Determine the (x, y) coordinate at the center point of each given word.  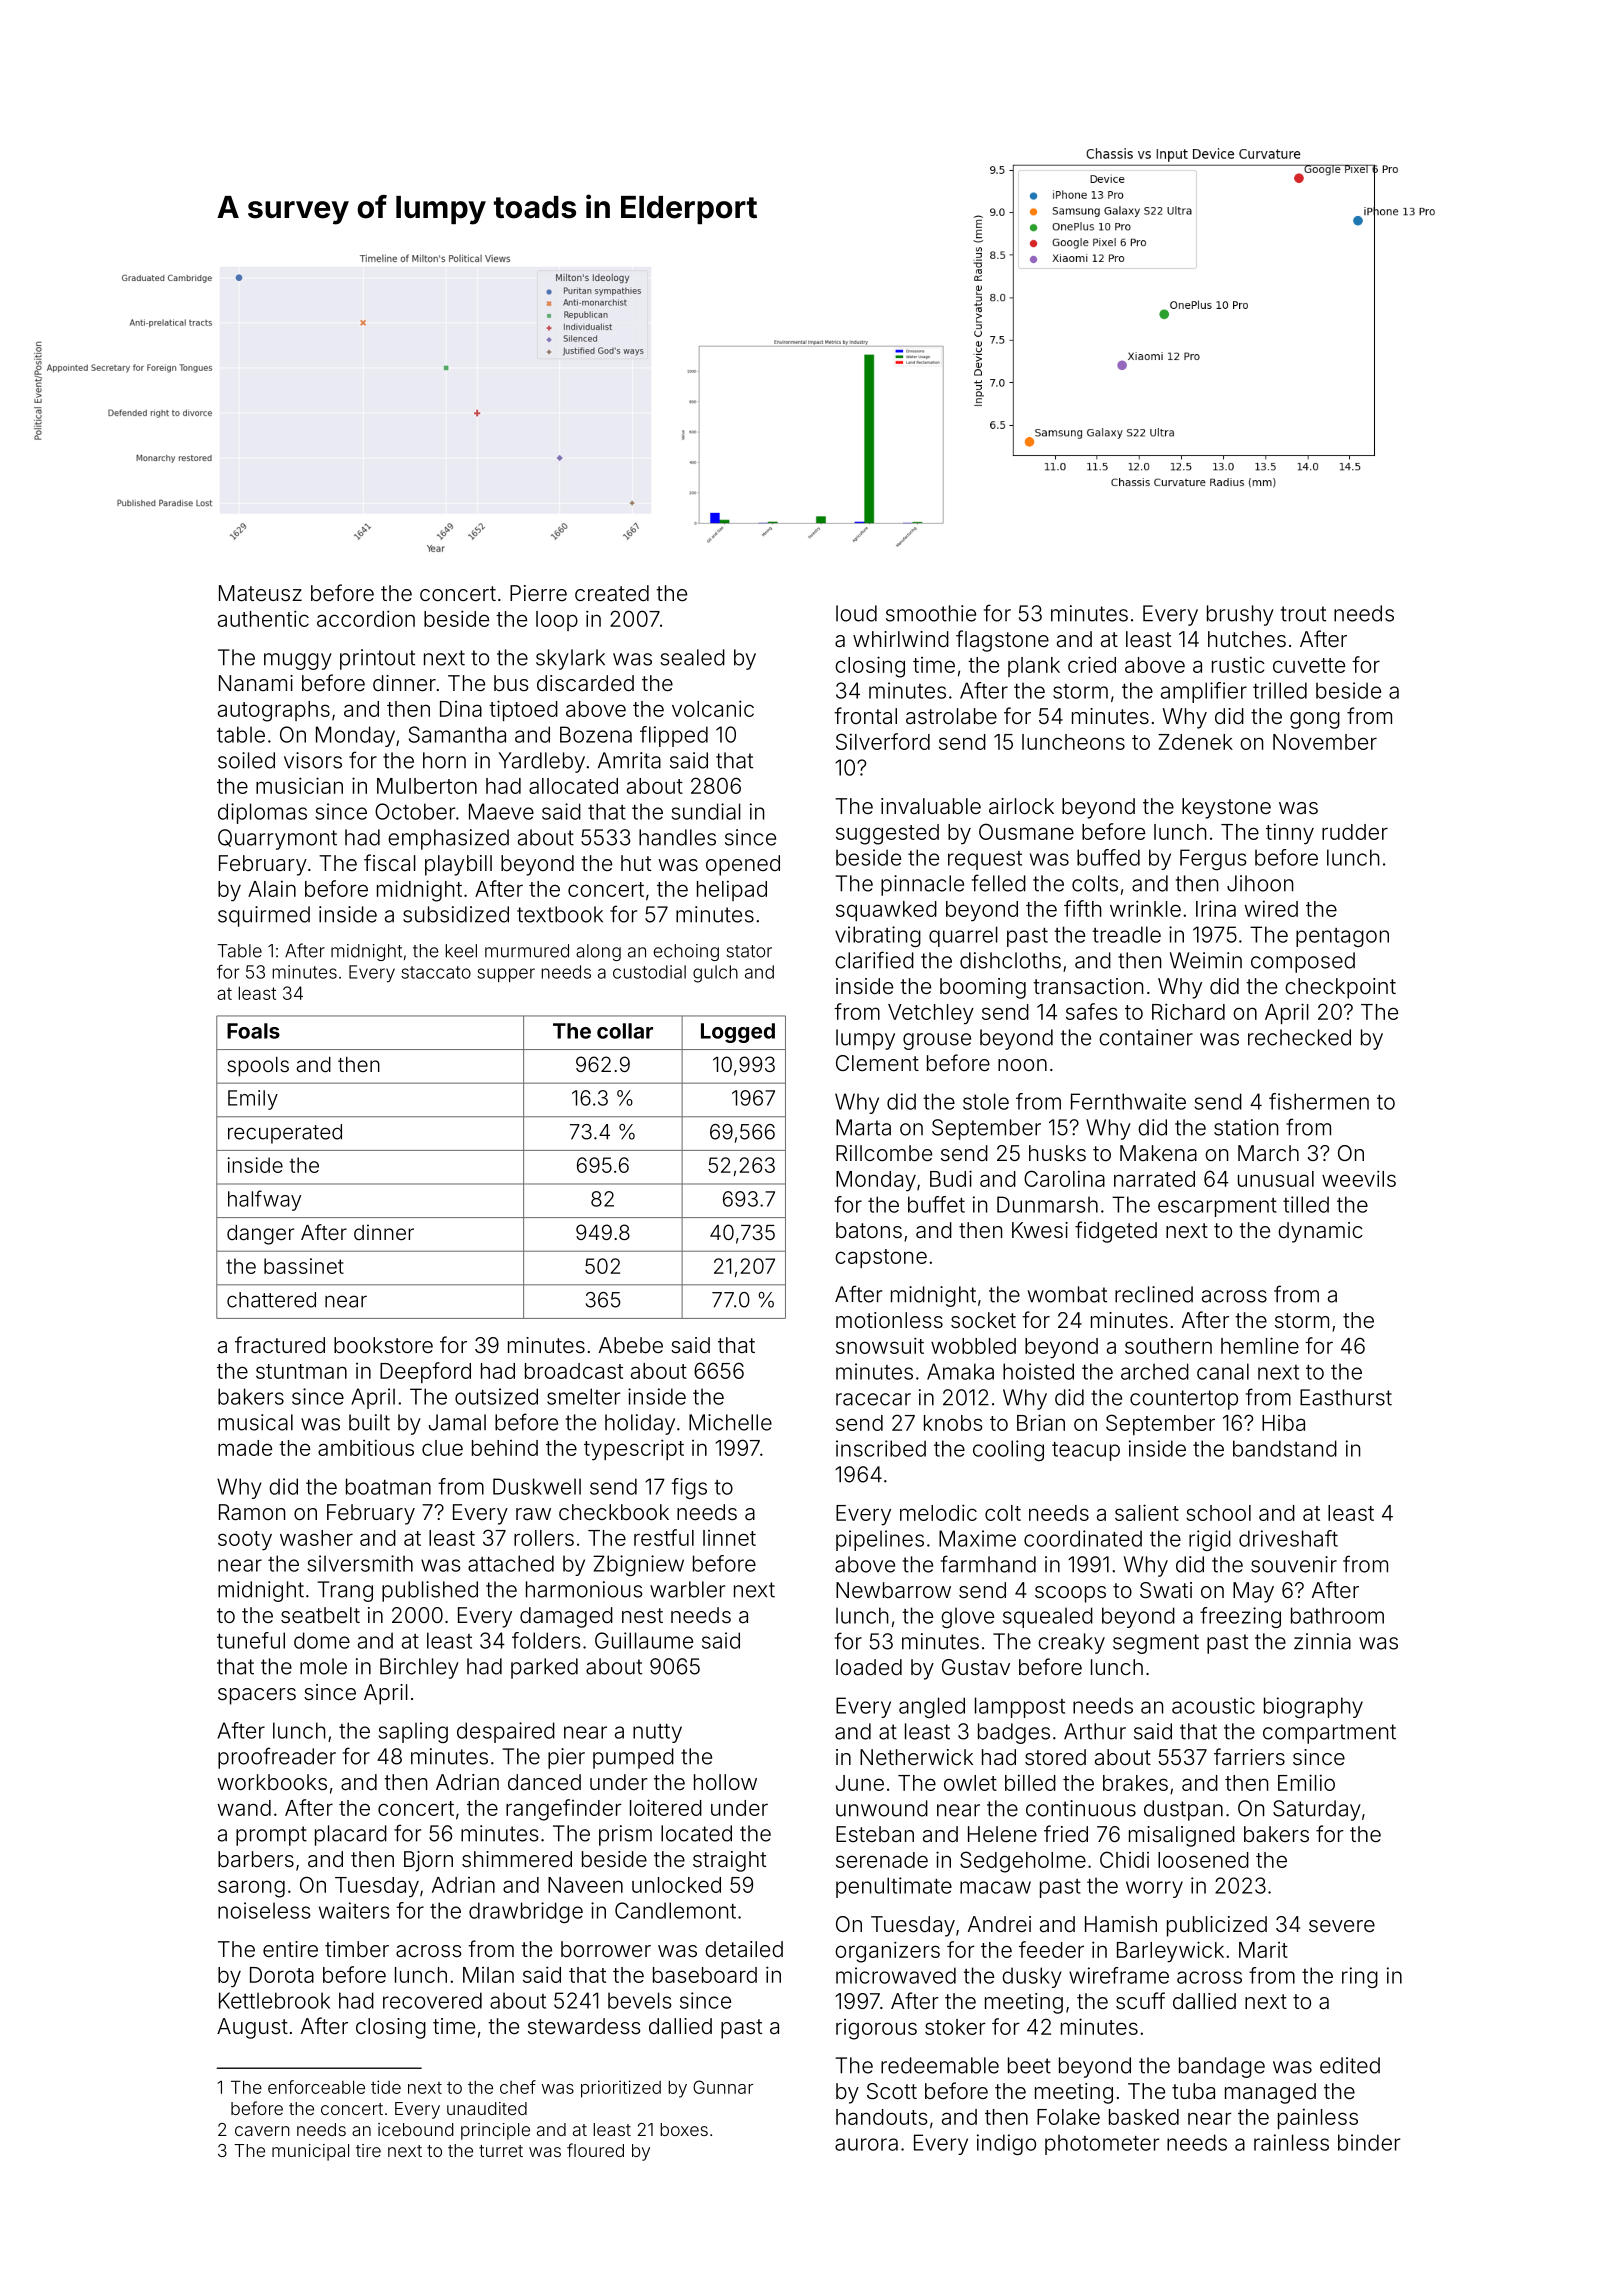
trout (1303, 614)
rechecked (1299, 1037)
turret (501, 2151)
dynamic (1320, 1232)
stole (986, 1101)
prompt (271, 1836)
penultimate (894, 1887)
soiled (246, 760)
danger (260, 1235)
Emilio (1306, 1782)
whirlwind (901, 639)
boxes (684, 2129)
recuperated (285, 1134)
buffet (936, 1204)
